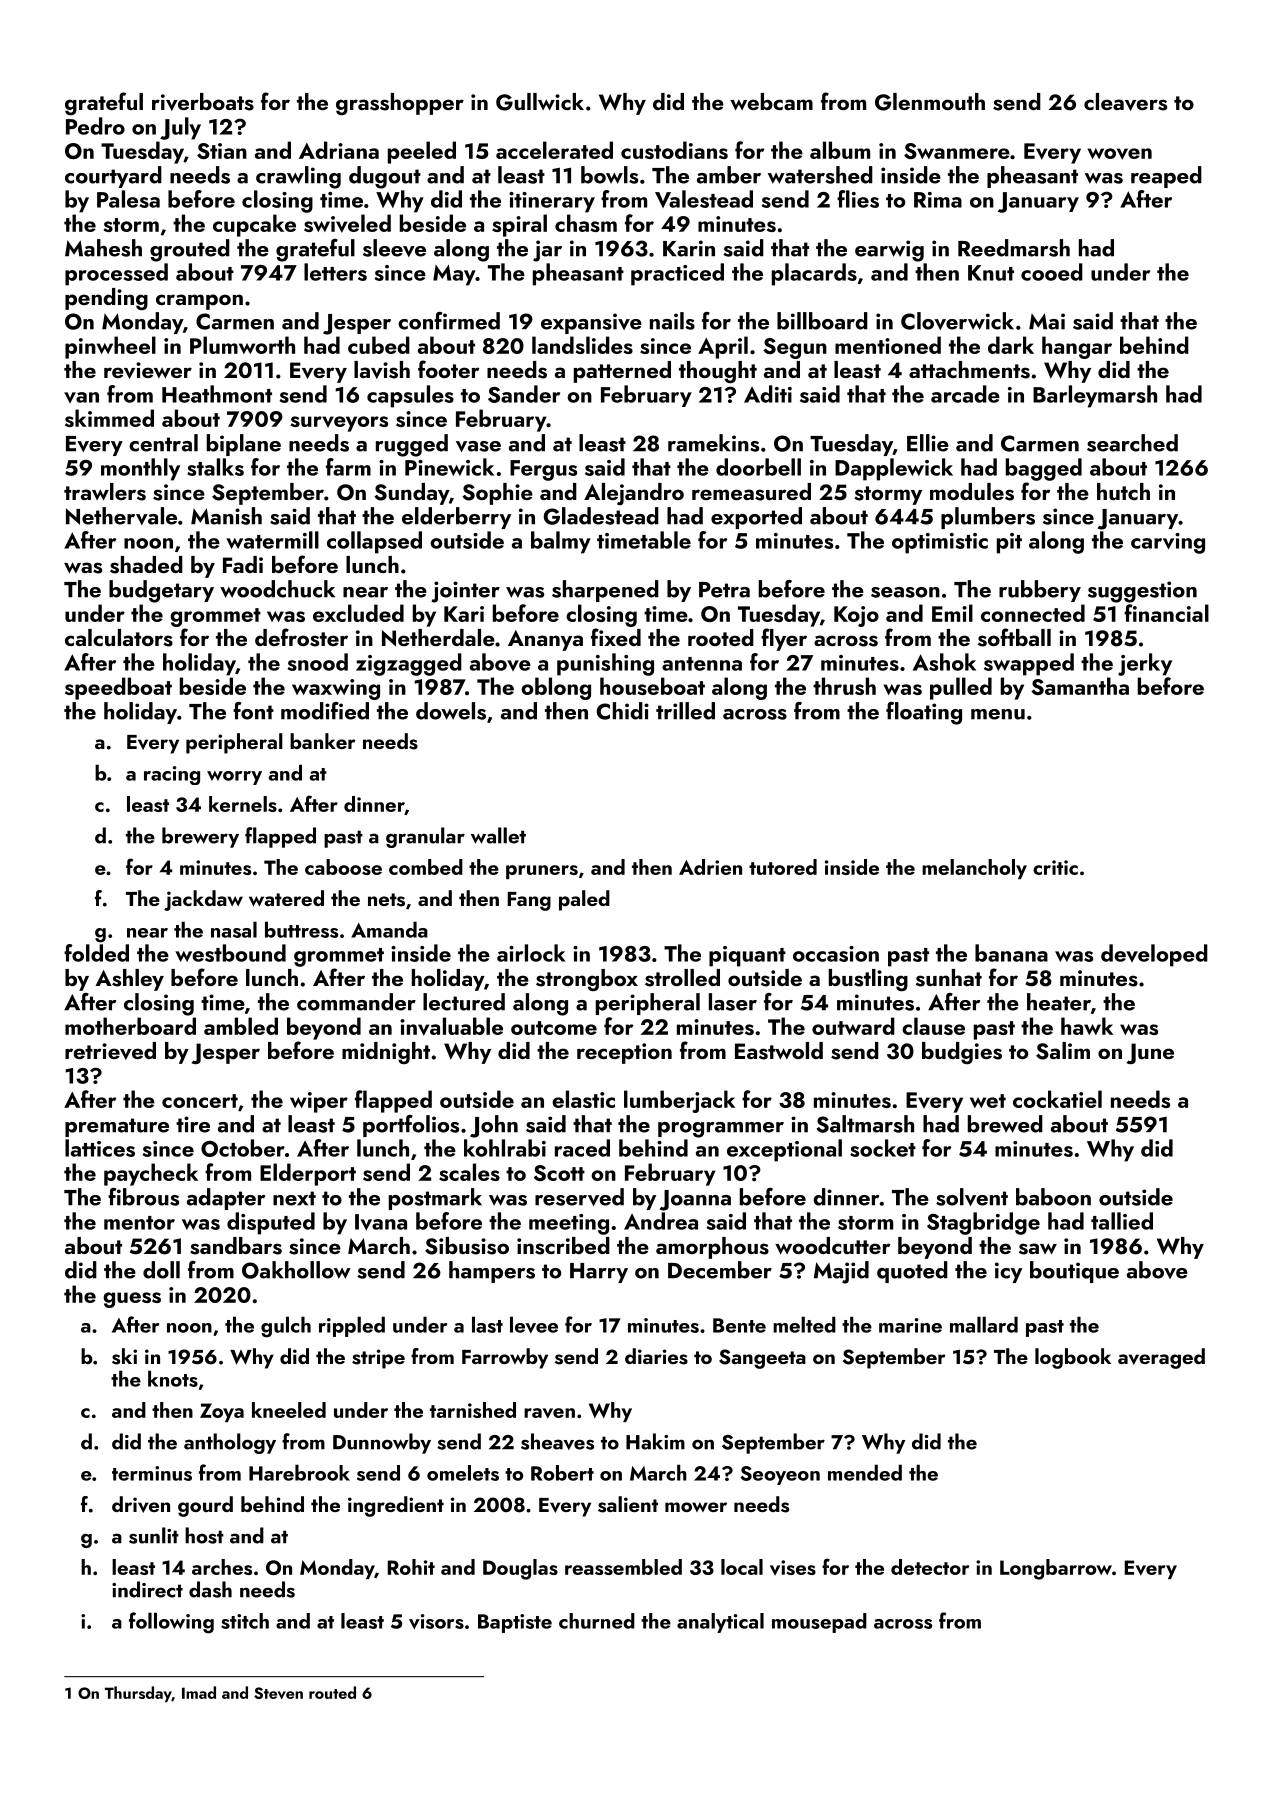  What do you see at coordinates (308, 1174) in the page?
I see `Elderport` at bounding box center [308, 1174].
